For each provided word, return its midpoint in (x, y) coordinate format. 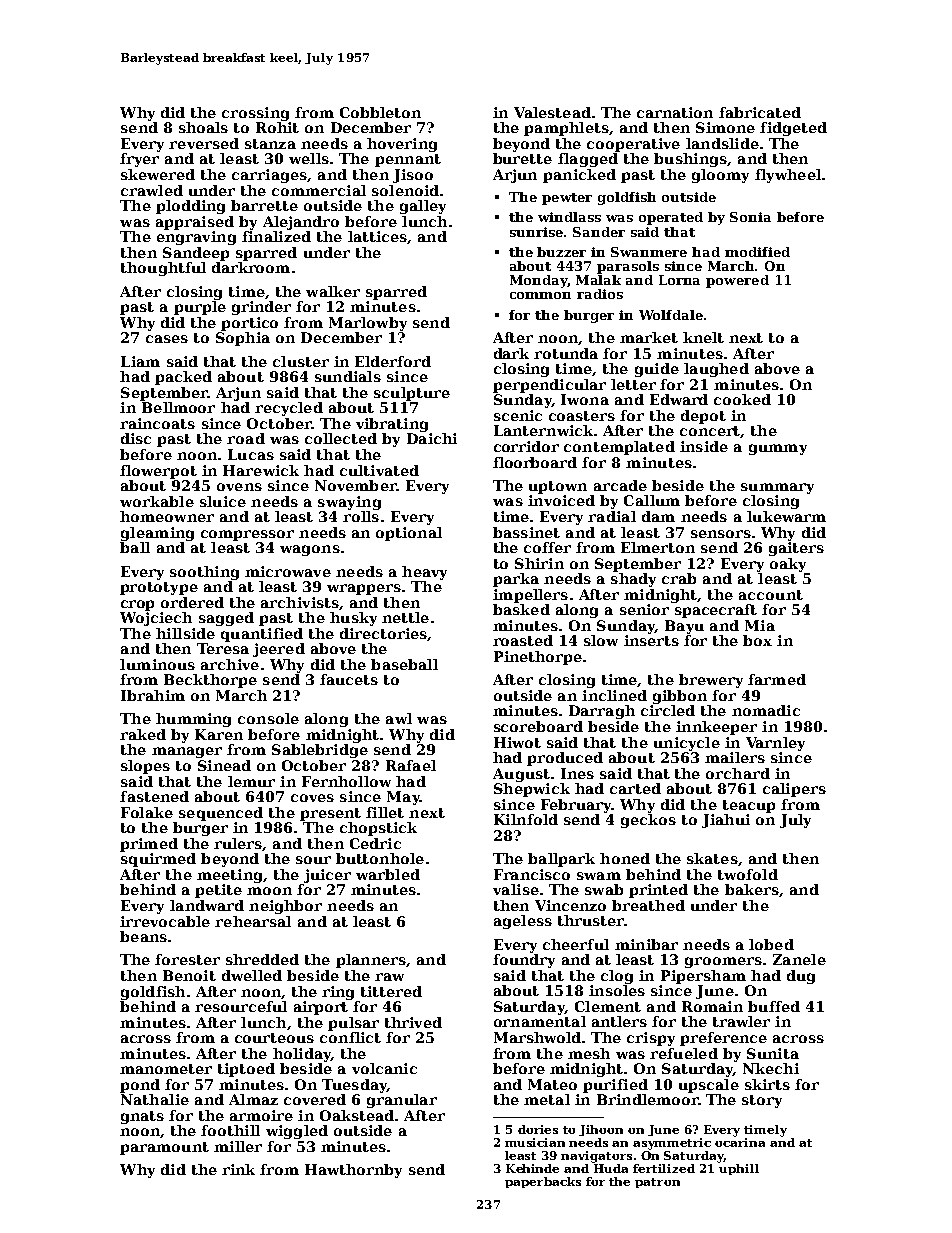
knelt (703, 337)
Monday (539, 281)
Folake (147, 812)
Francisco (532, 874)
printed (658, 891)
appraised (195, 223)
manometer (166, 1069)
